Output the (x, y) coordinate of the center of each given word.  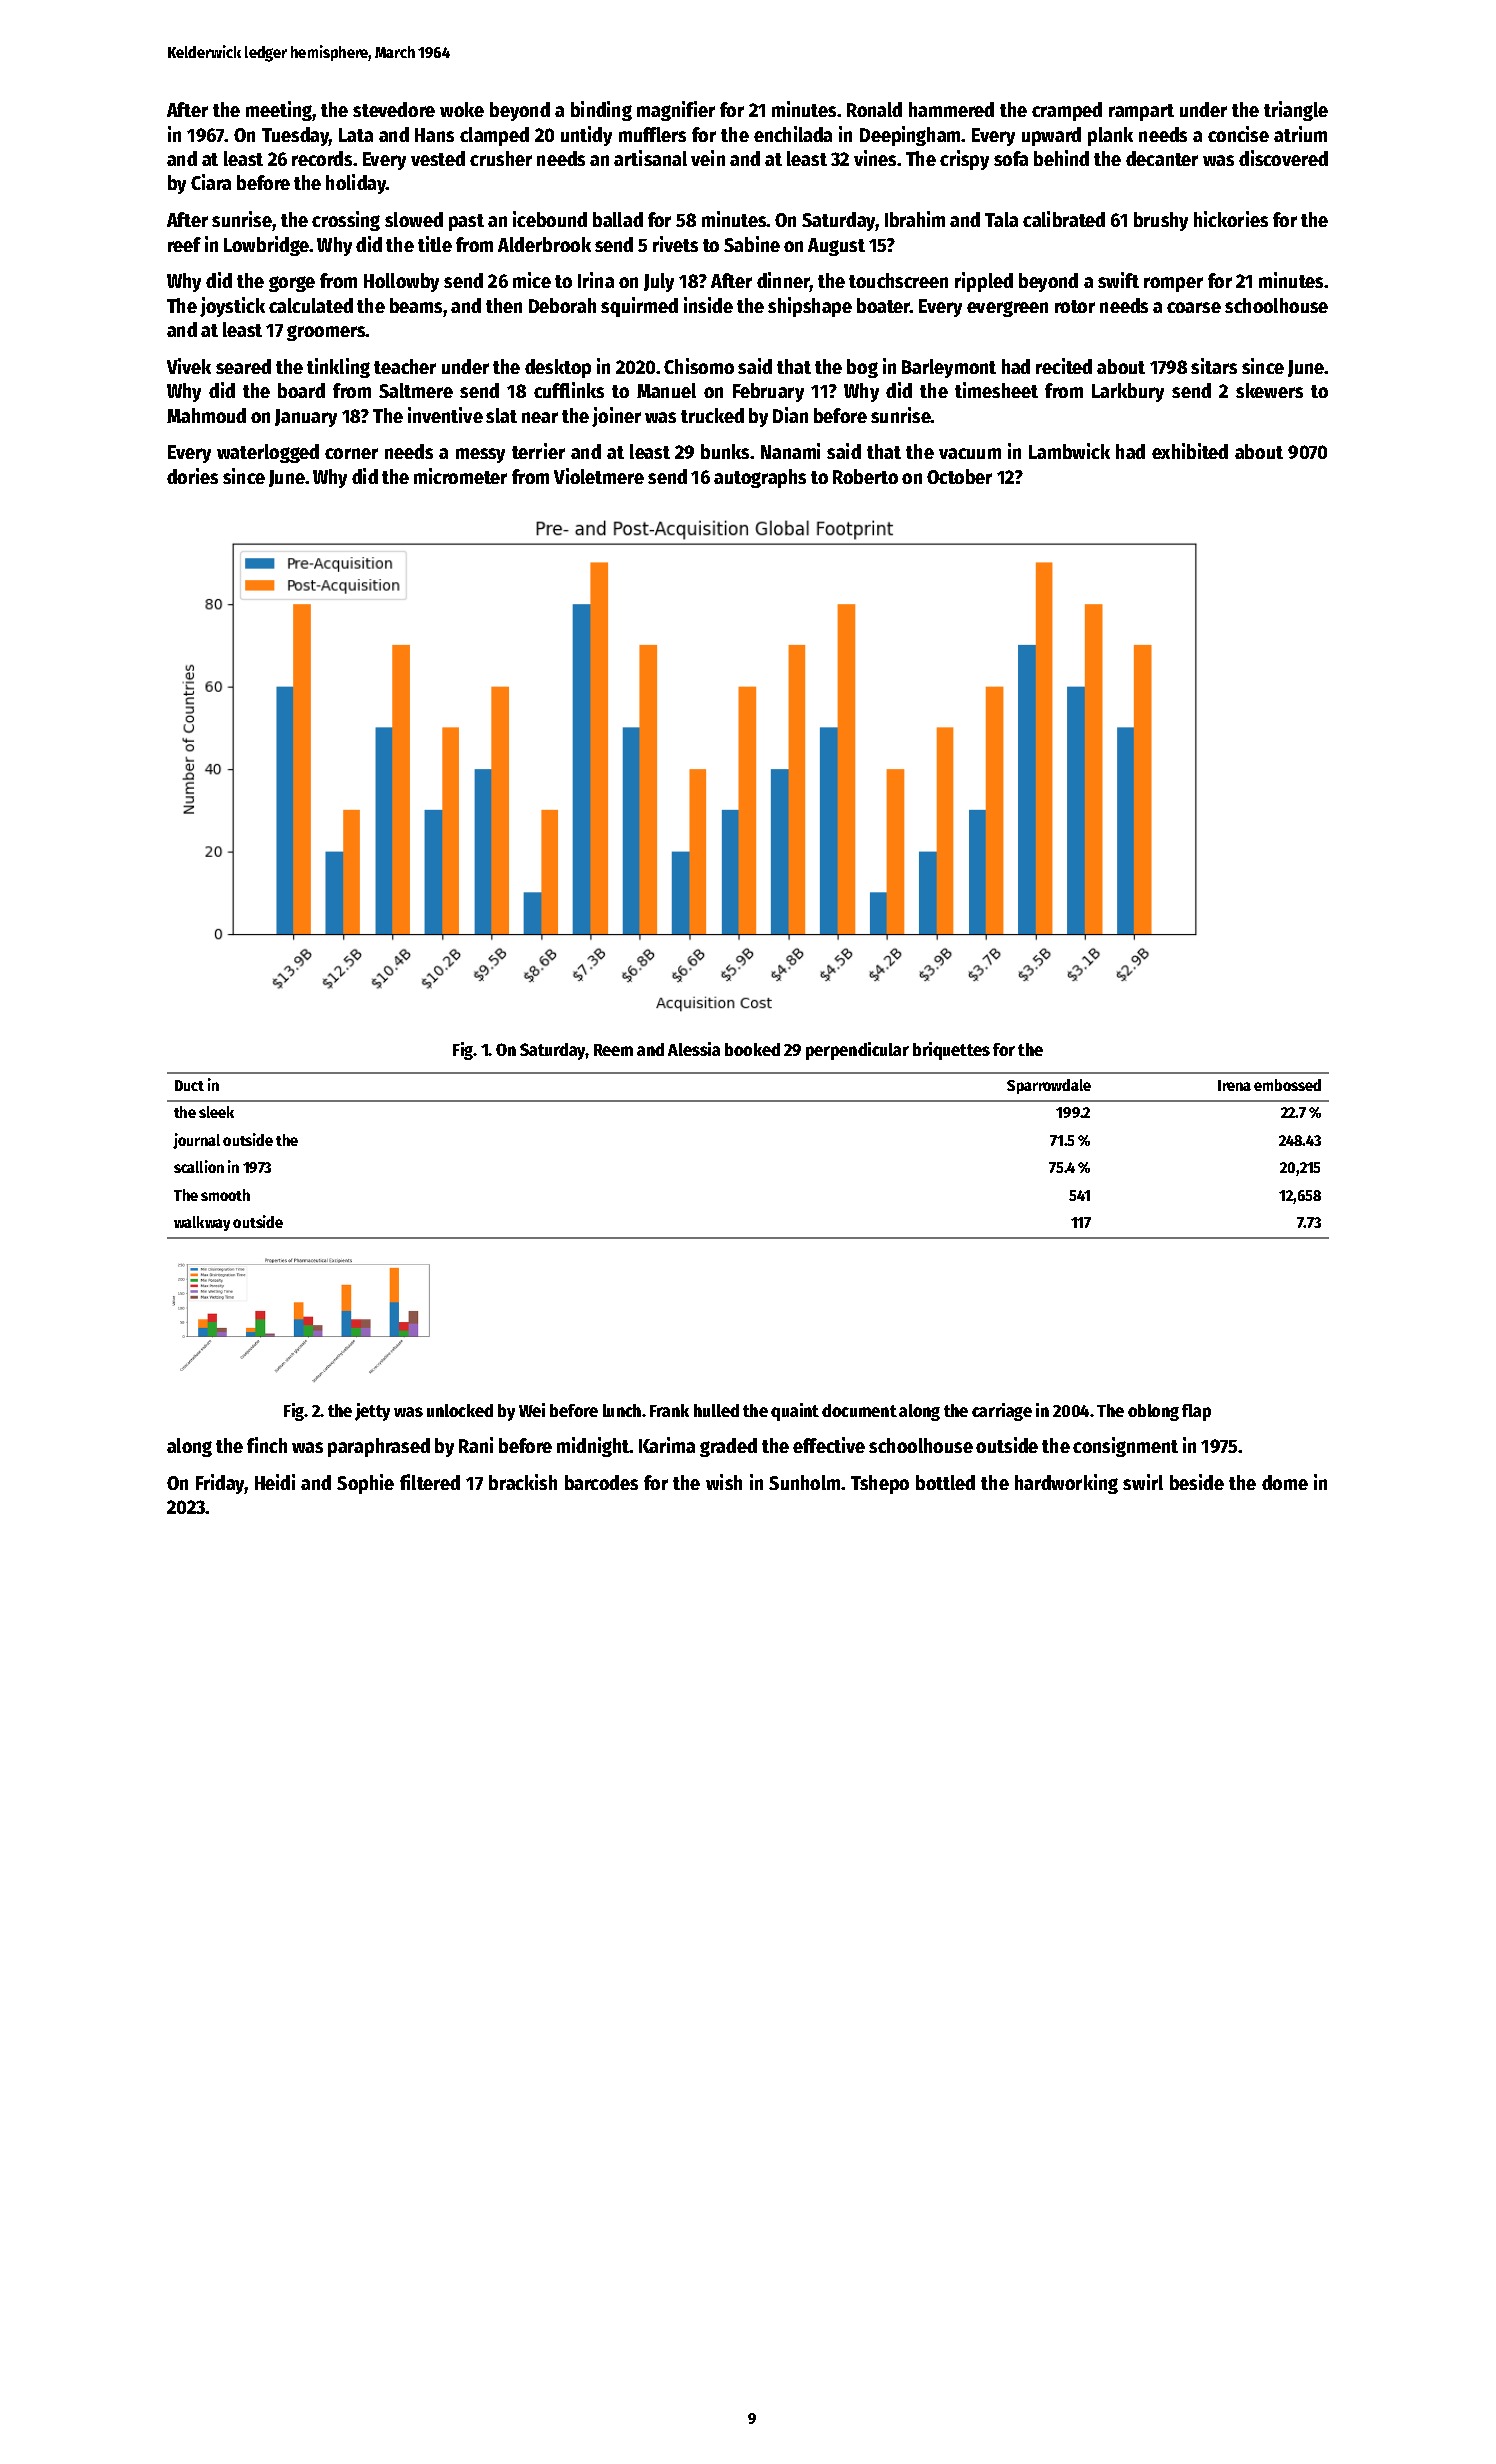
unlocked (460, 1410)
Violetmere (599, 476)
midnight (593, 1447)
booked (752, 1049)
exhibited (1190, 451)
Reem (613, 1050)
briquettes (951, 1051)
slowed (414, 219)
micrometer (460, 476)
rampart (1141, 112)
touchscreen (898, 280)
